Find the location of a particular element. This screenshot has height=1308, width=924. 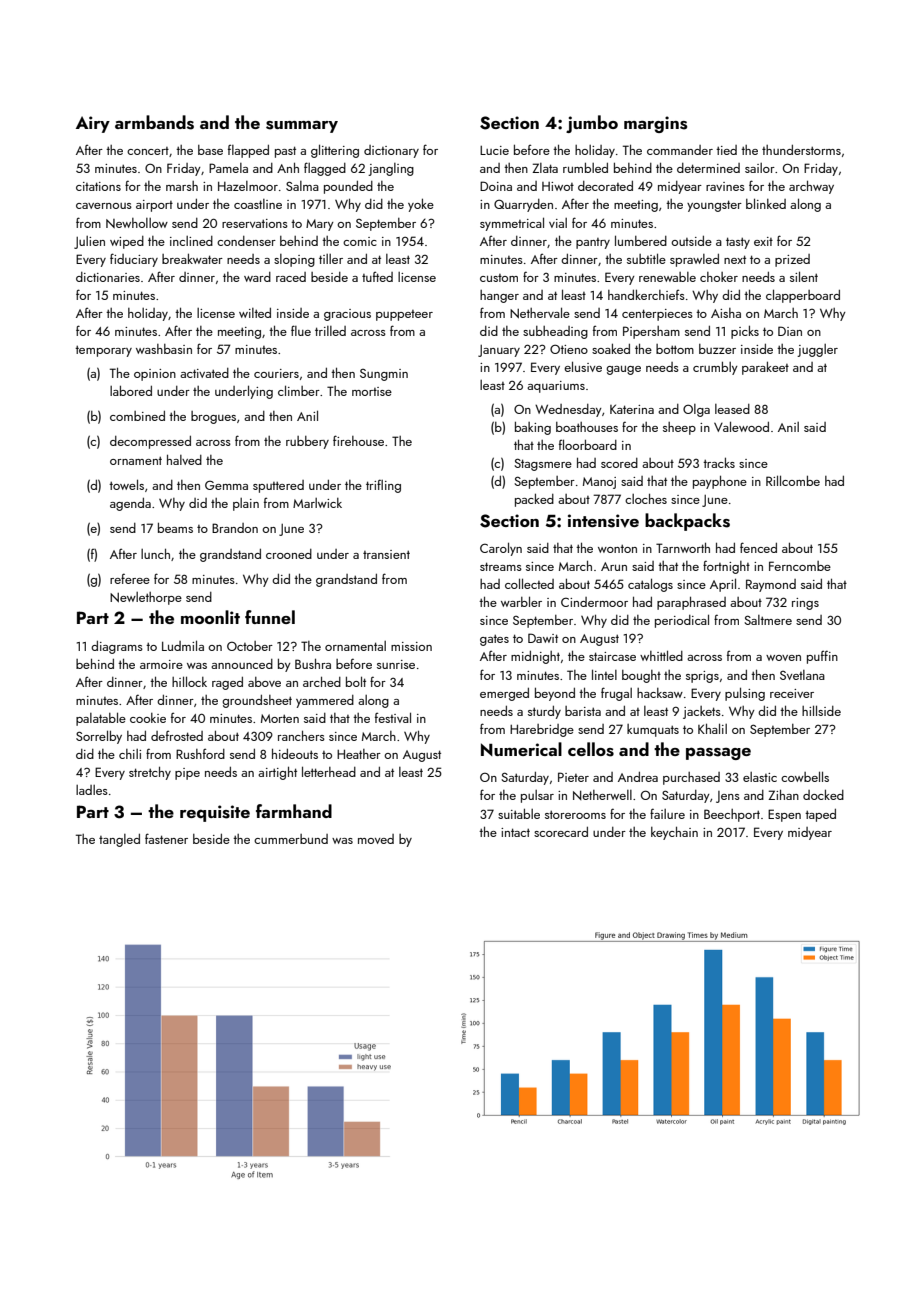

periodical is located at coordinates (682, 621).
